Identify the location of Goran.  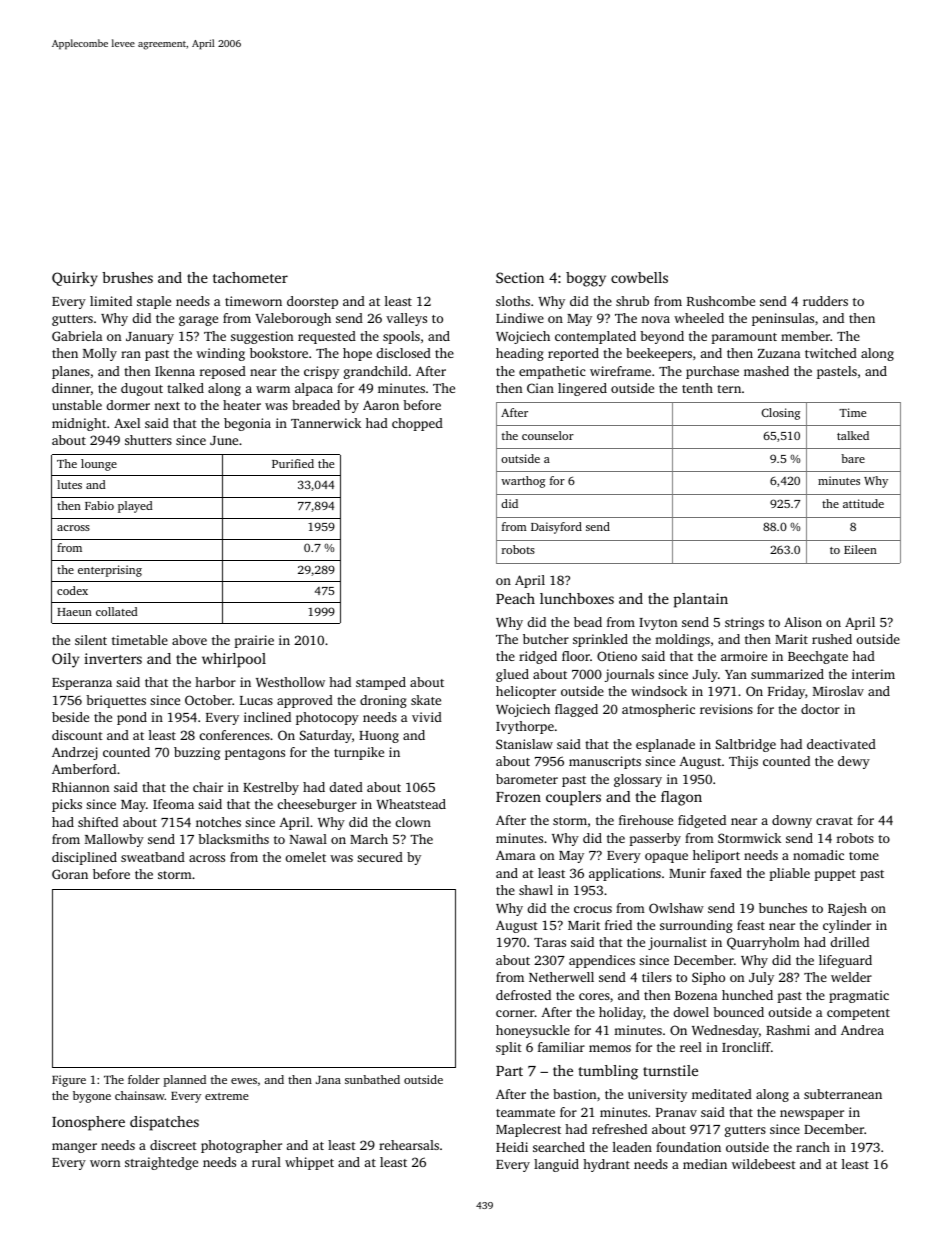
(70, 874).
